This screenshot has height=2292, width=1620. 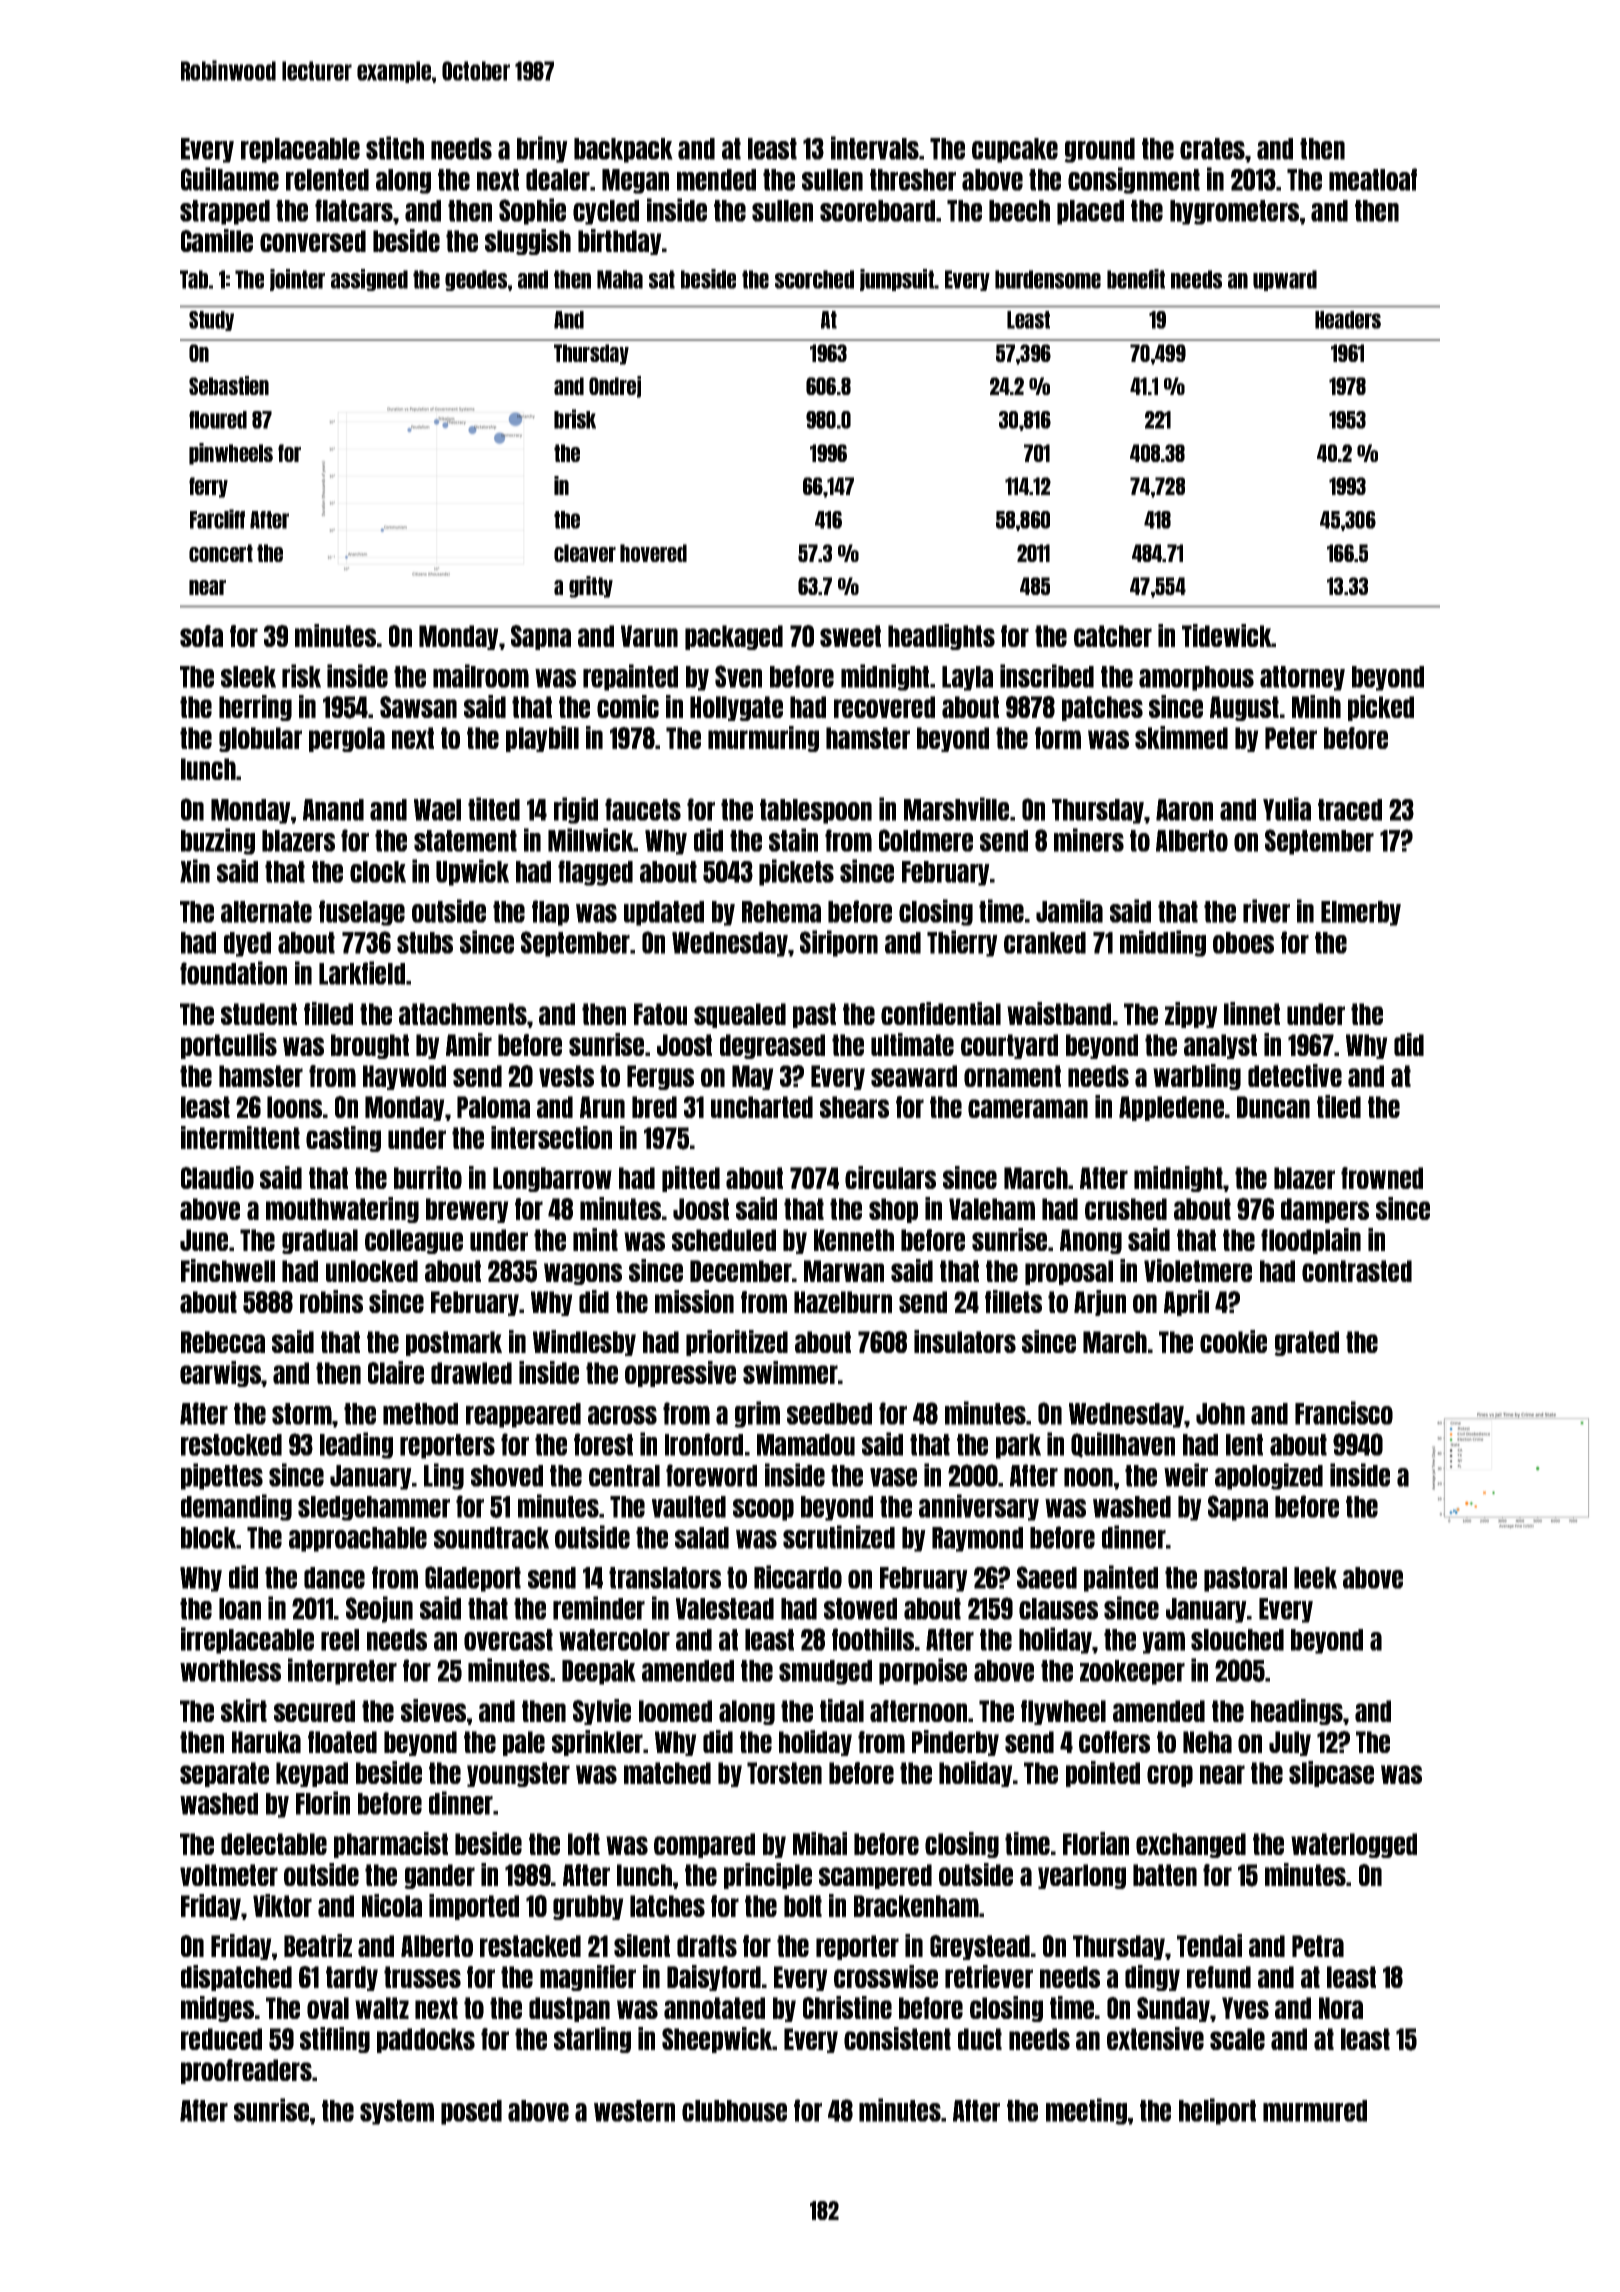 What do you see at coordinates (1325, 1210) in the screenshot?
I see `dampers` at bounding box center [1325, 1210].
